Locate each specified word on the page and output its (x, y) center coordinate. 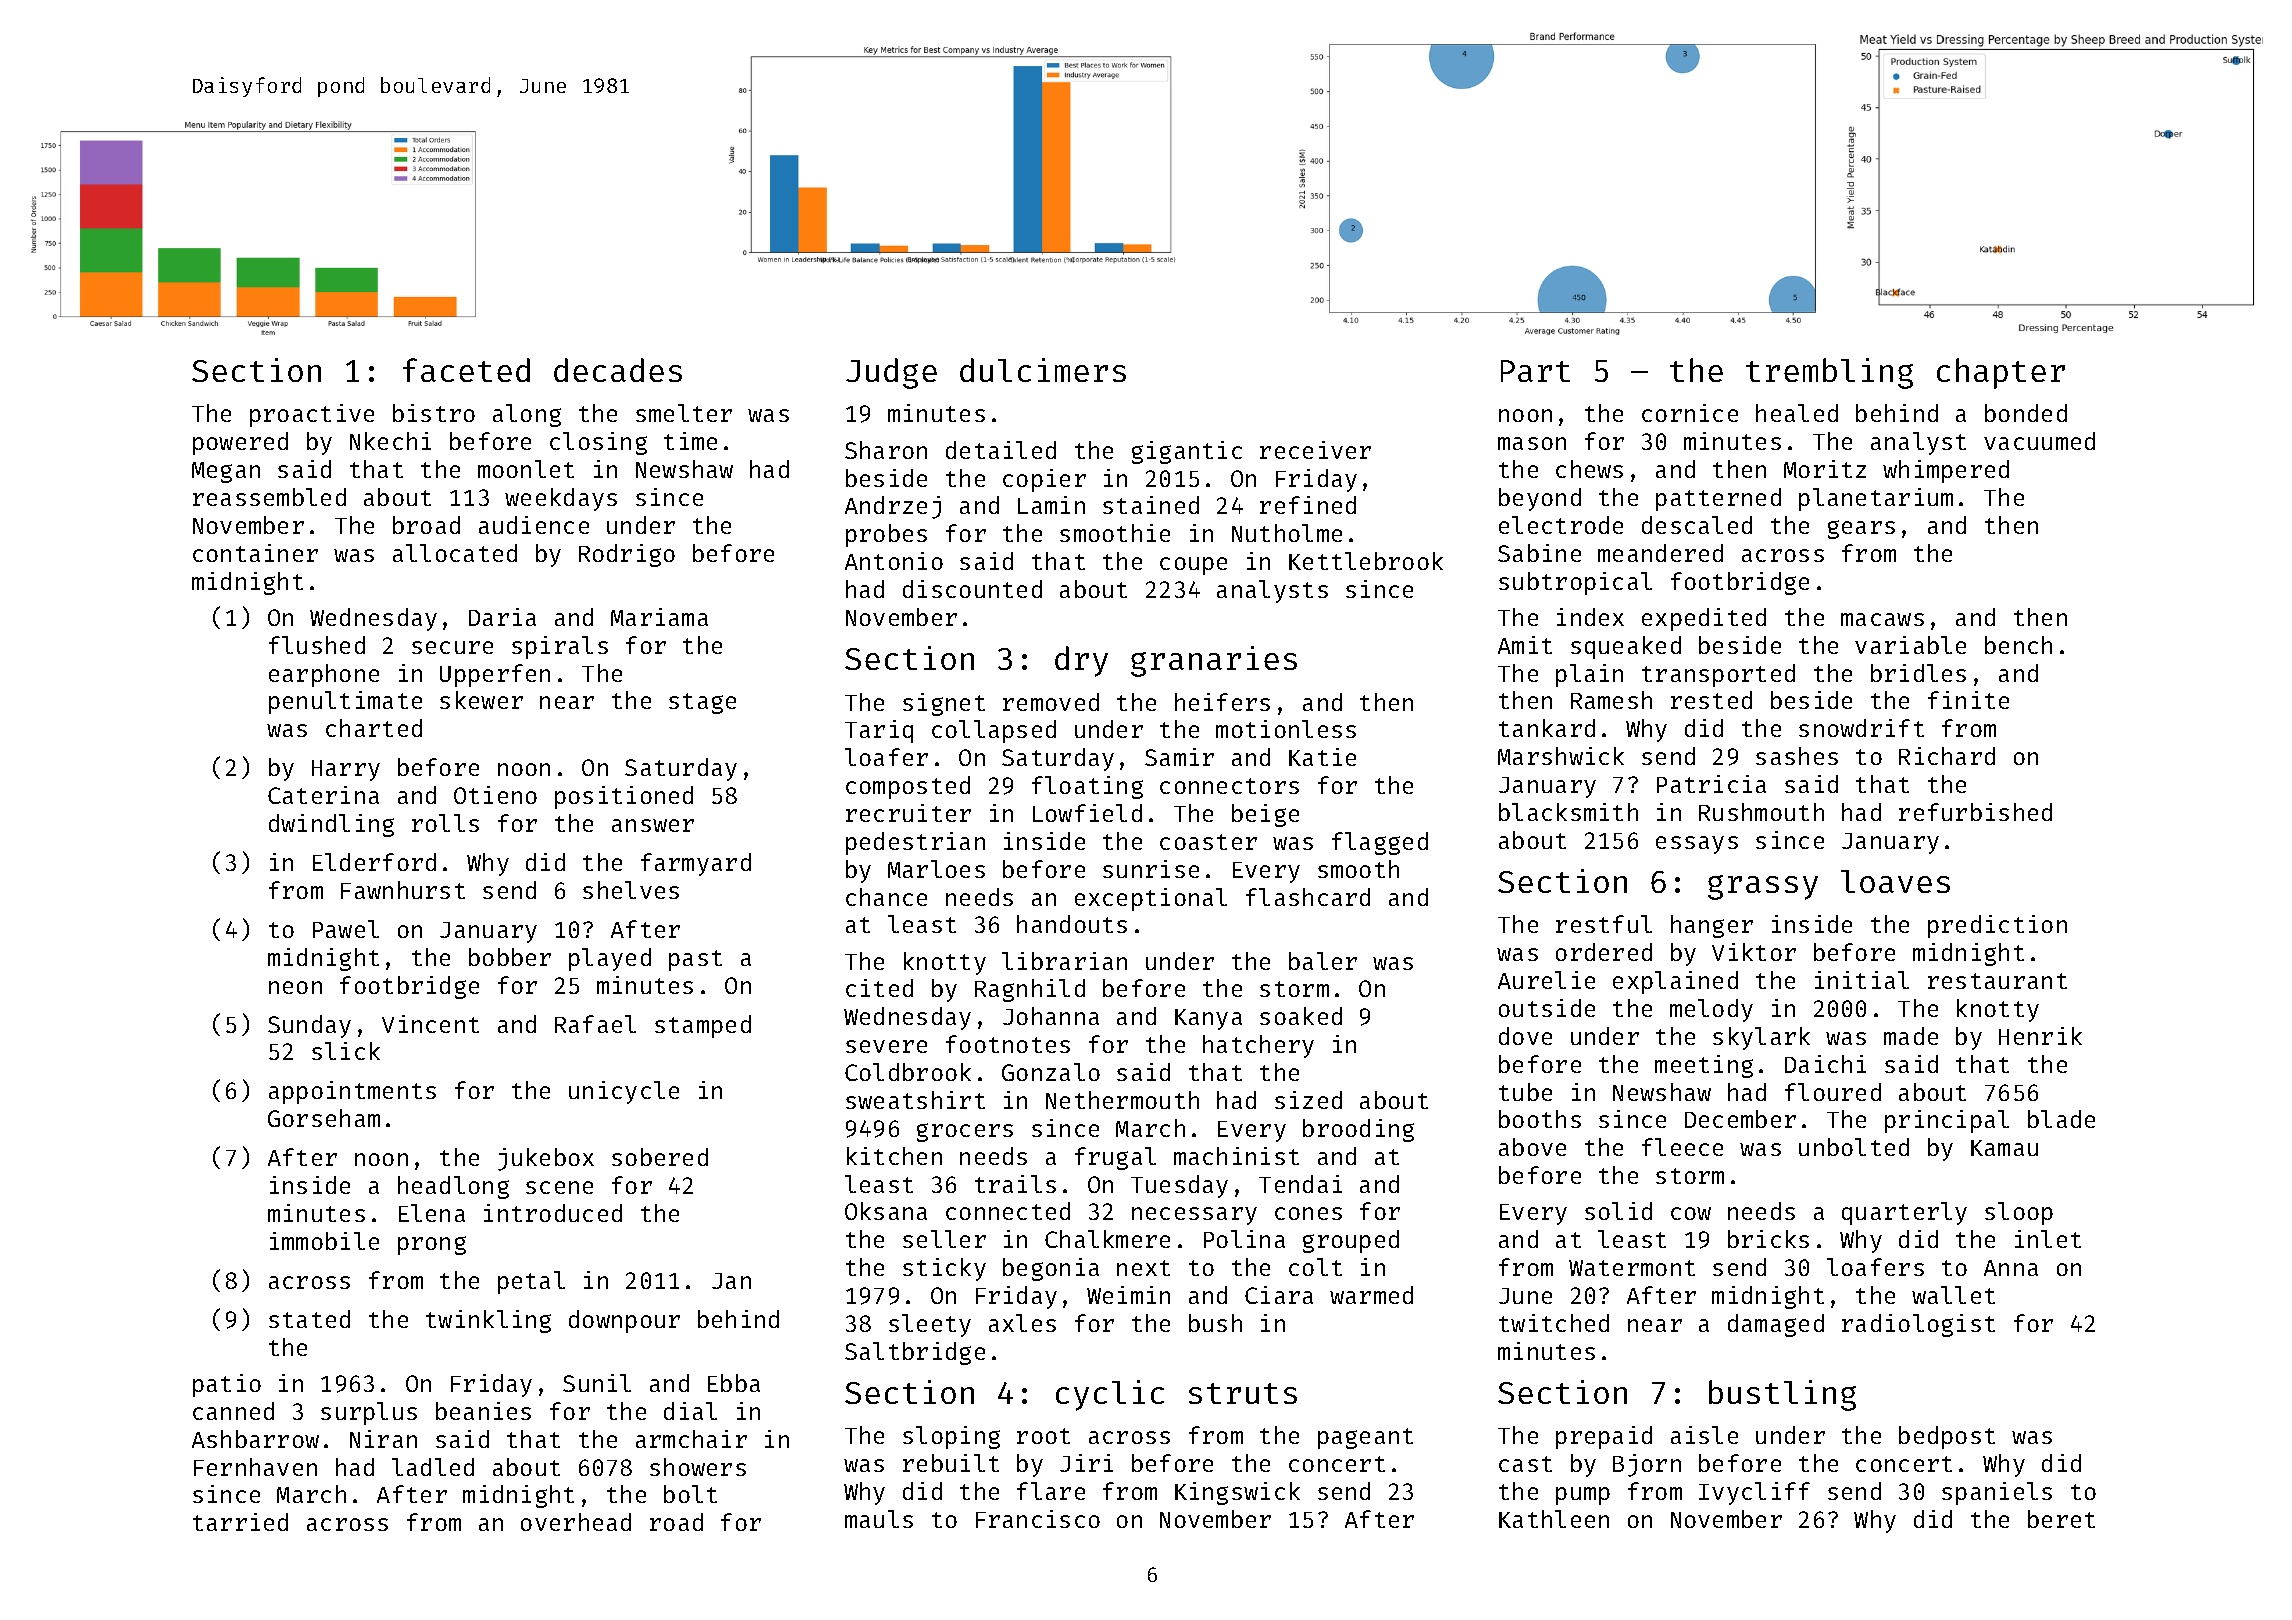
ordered (1604, 952)
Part (1535, 371)
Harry (346, 770)
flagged (1380, 843)
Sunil (597, 1383)
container (255, 553)
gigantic (1187, 452)
